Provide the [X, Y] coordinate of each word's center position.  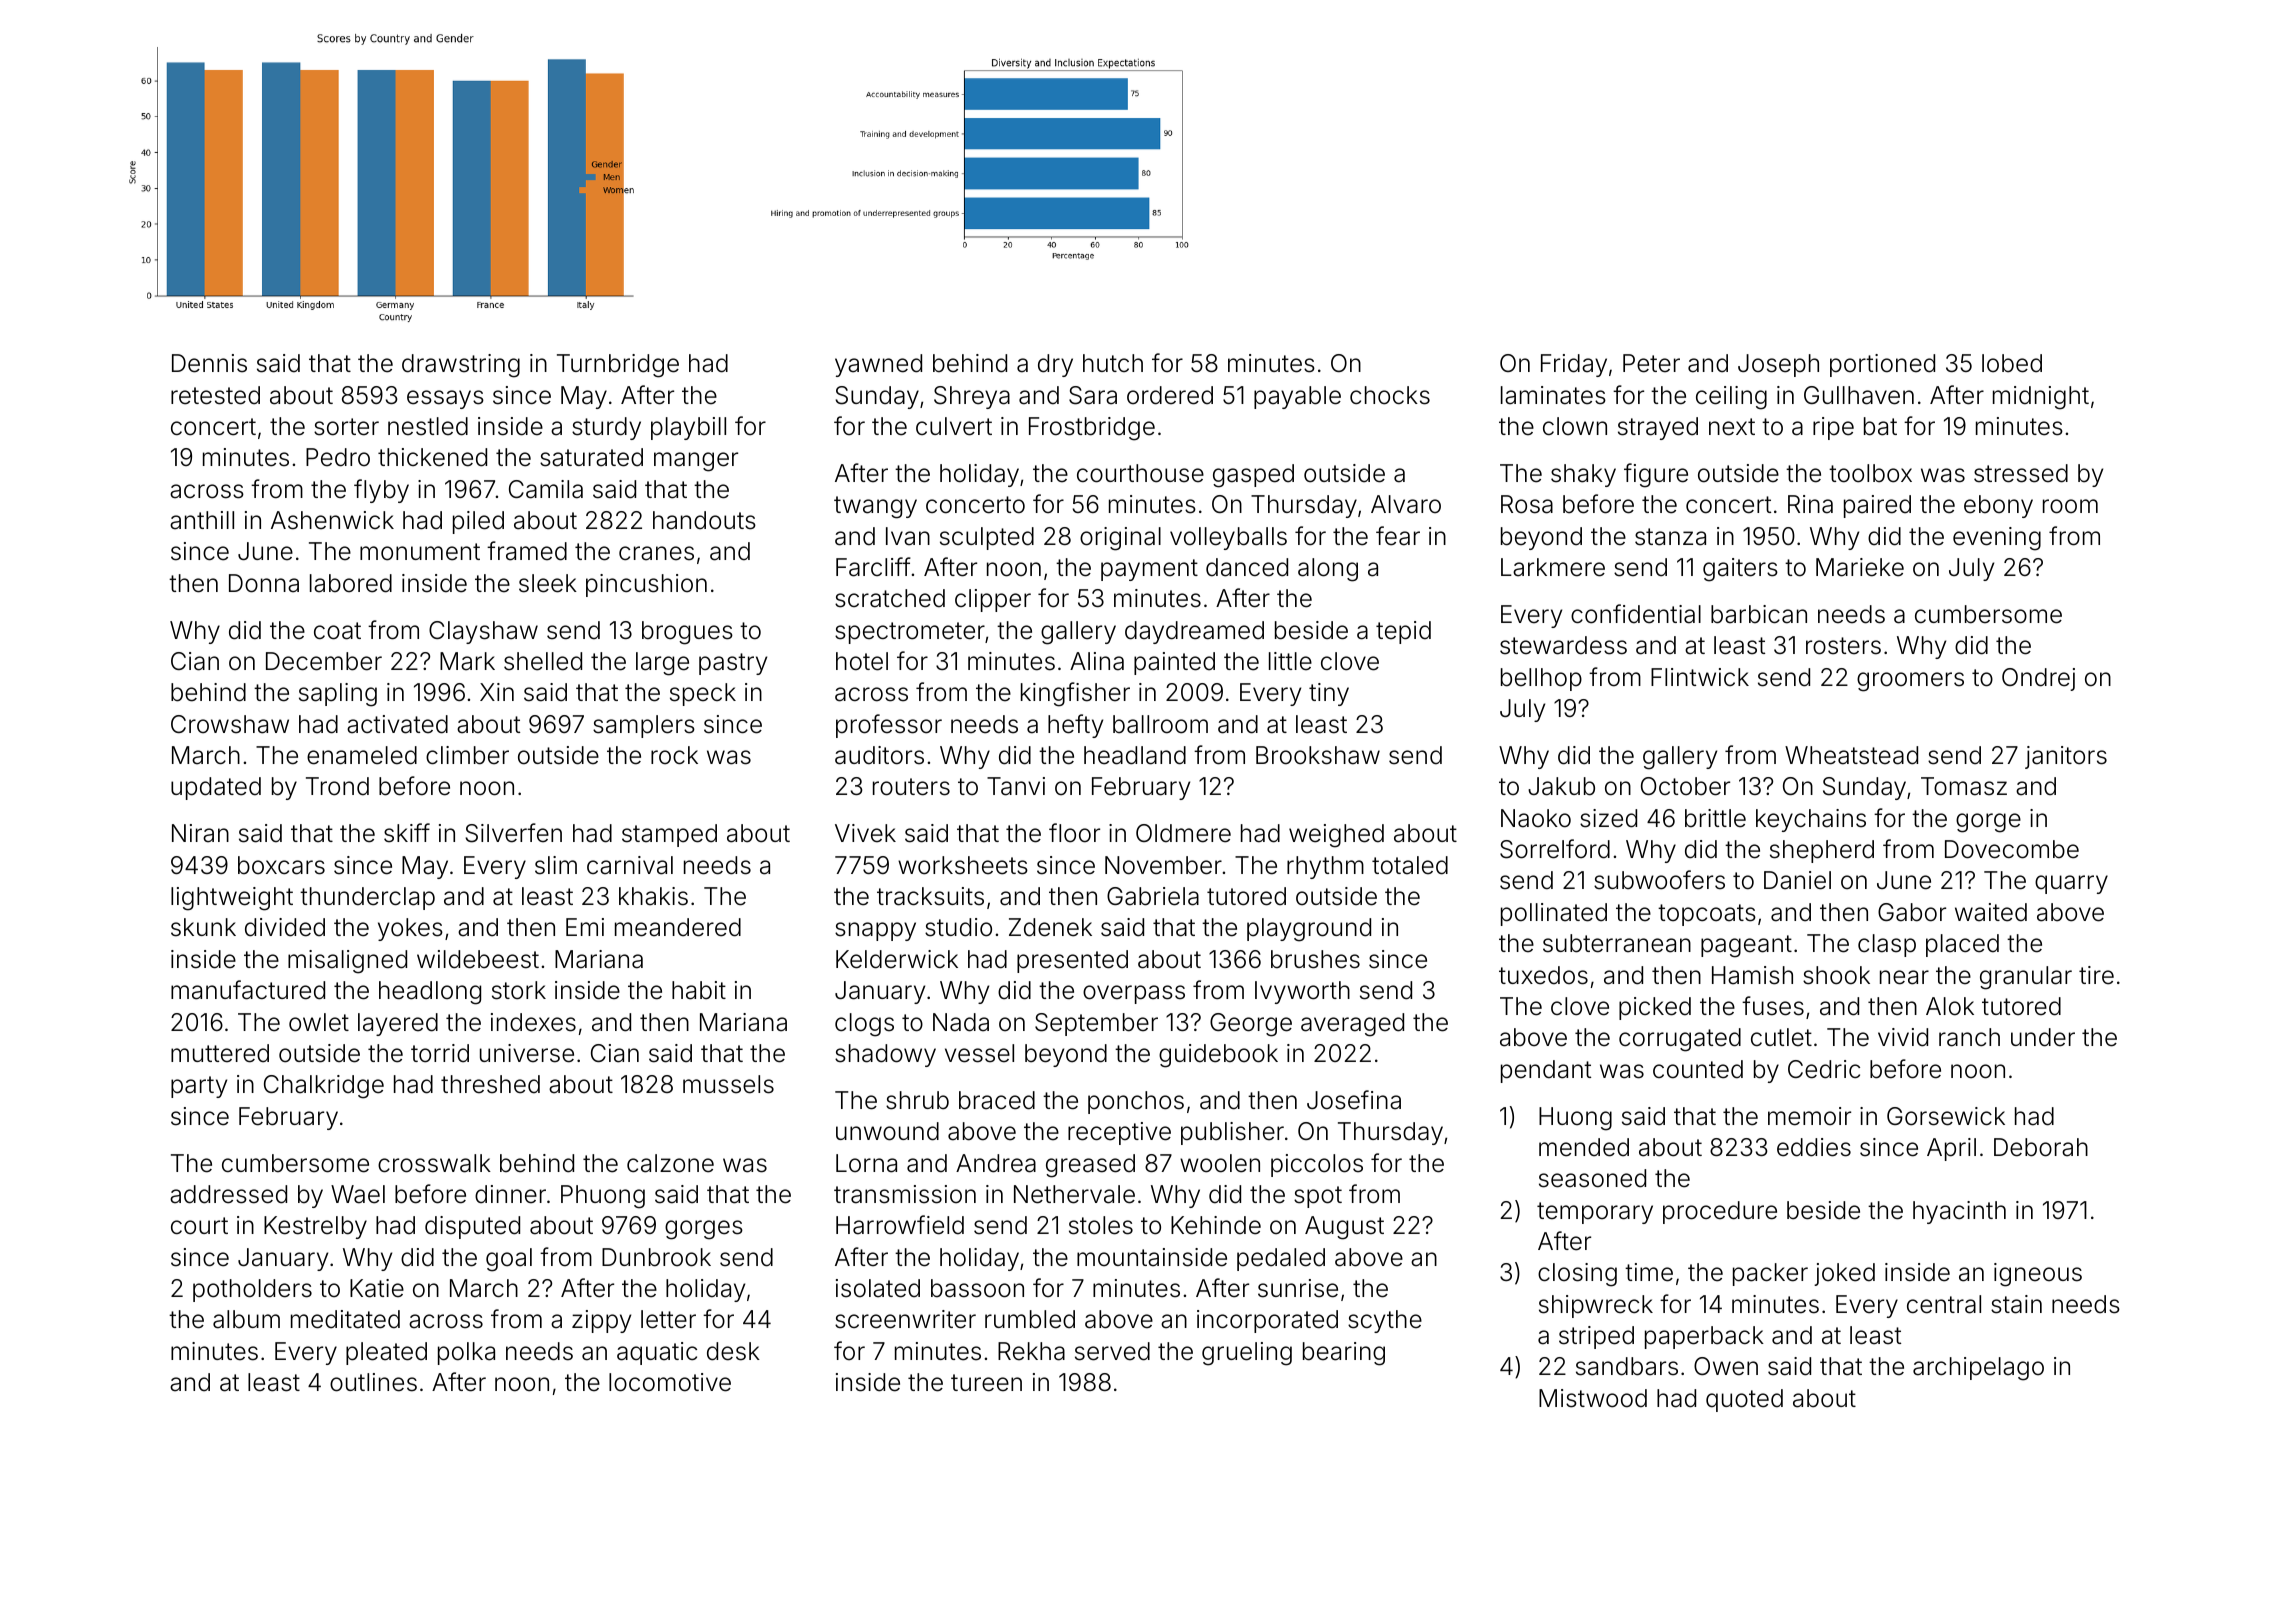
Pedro [338, 457]
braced [997, 1100]
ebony [1998, 506]
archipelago [1978, 1369]
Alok [1950, 1006]
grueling [1247, 1354]
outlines [373, 1382]
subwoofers [1659, 880]
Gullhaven [1859, 395]
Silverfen [513, 833]
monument [420, 552]
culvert [954, 426]
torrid [440, 1053]
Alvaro [1406, 504]
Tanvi [1016, 786]
